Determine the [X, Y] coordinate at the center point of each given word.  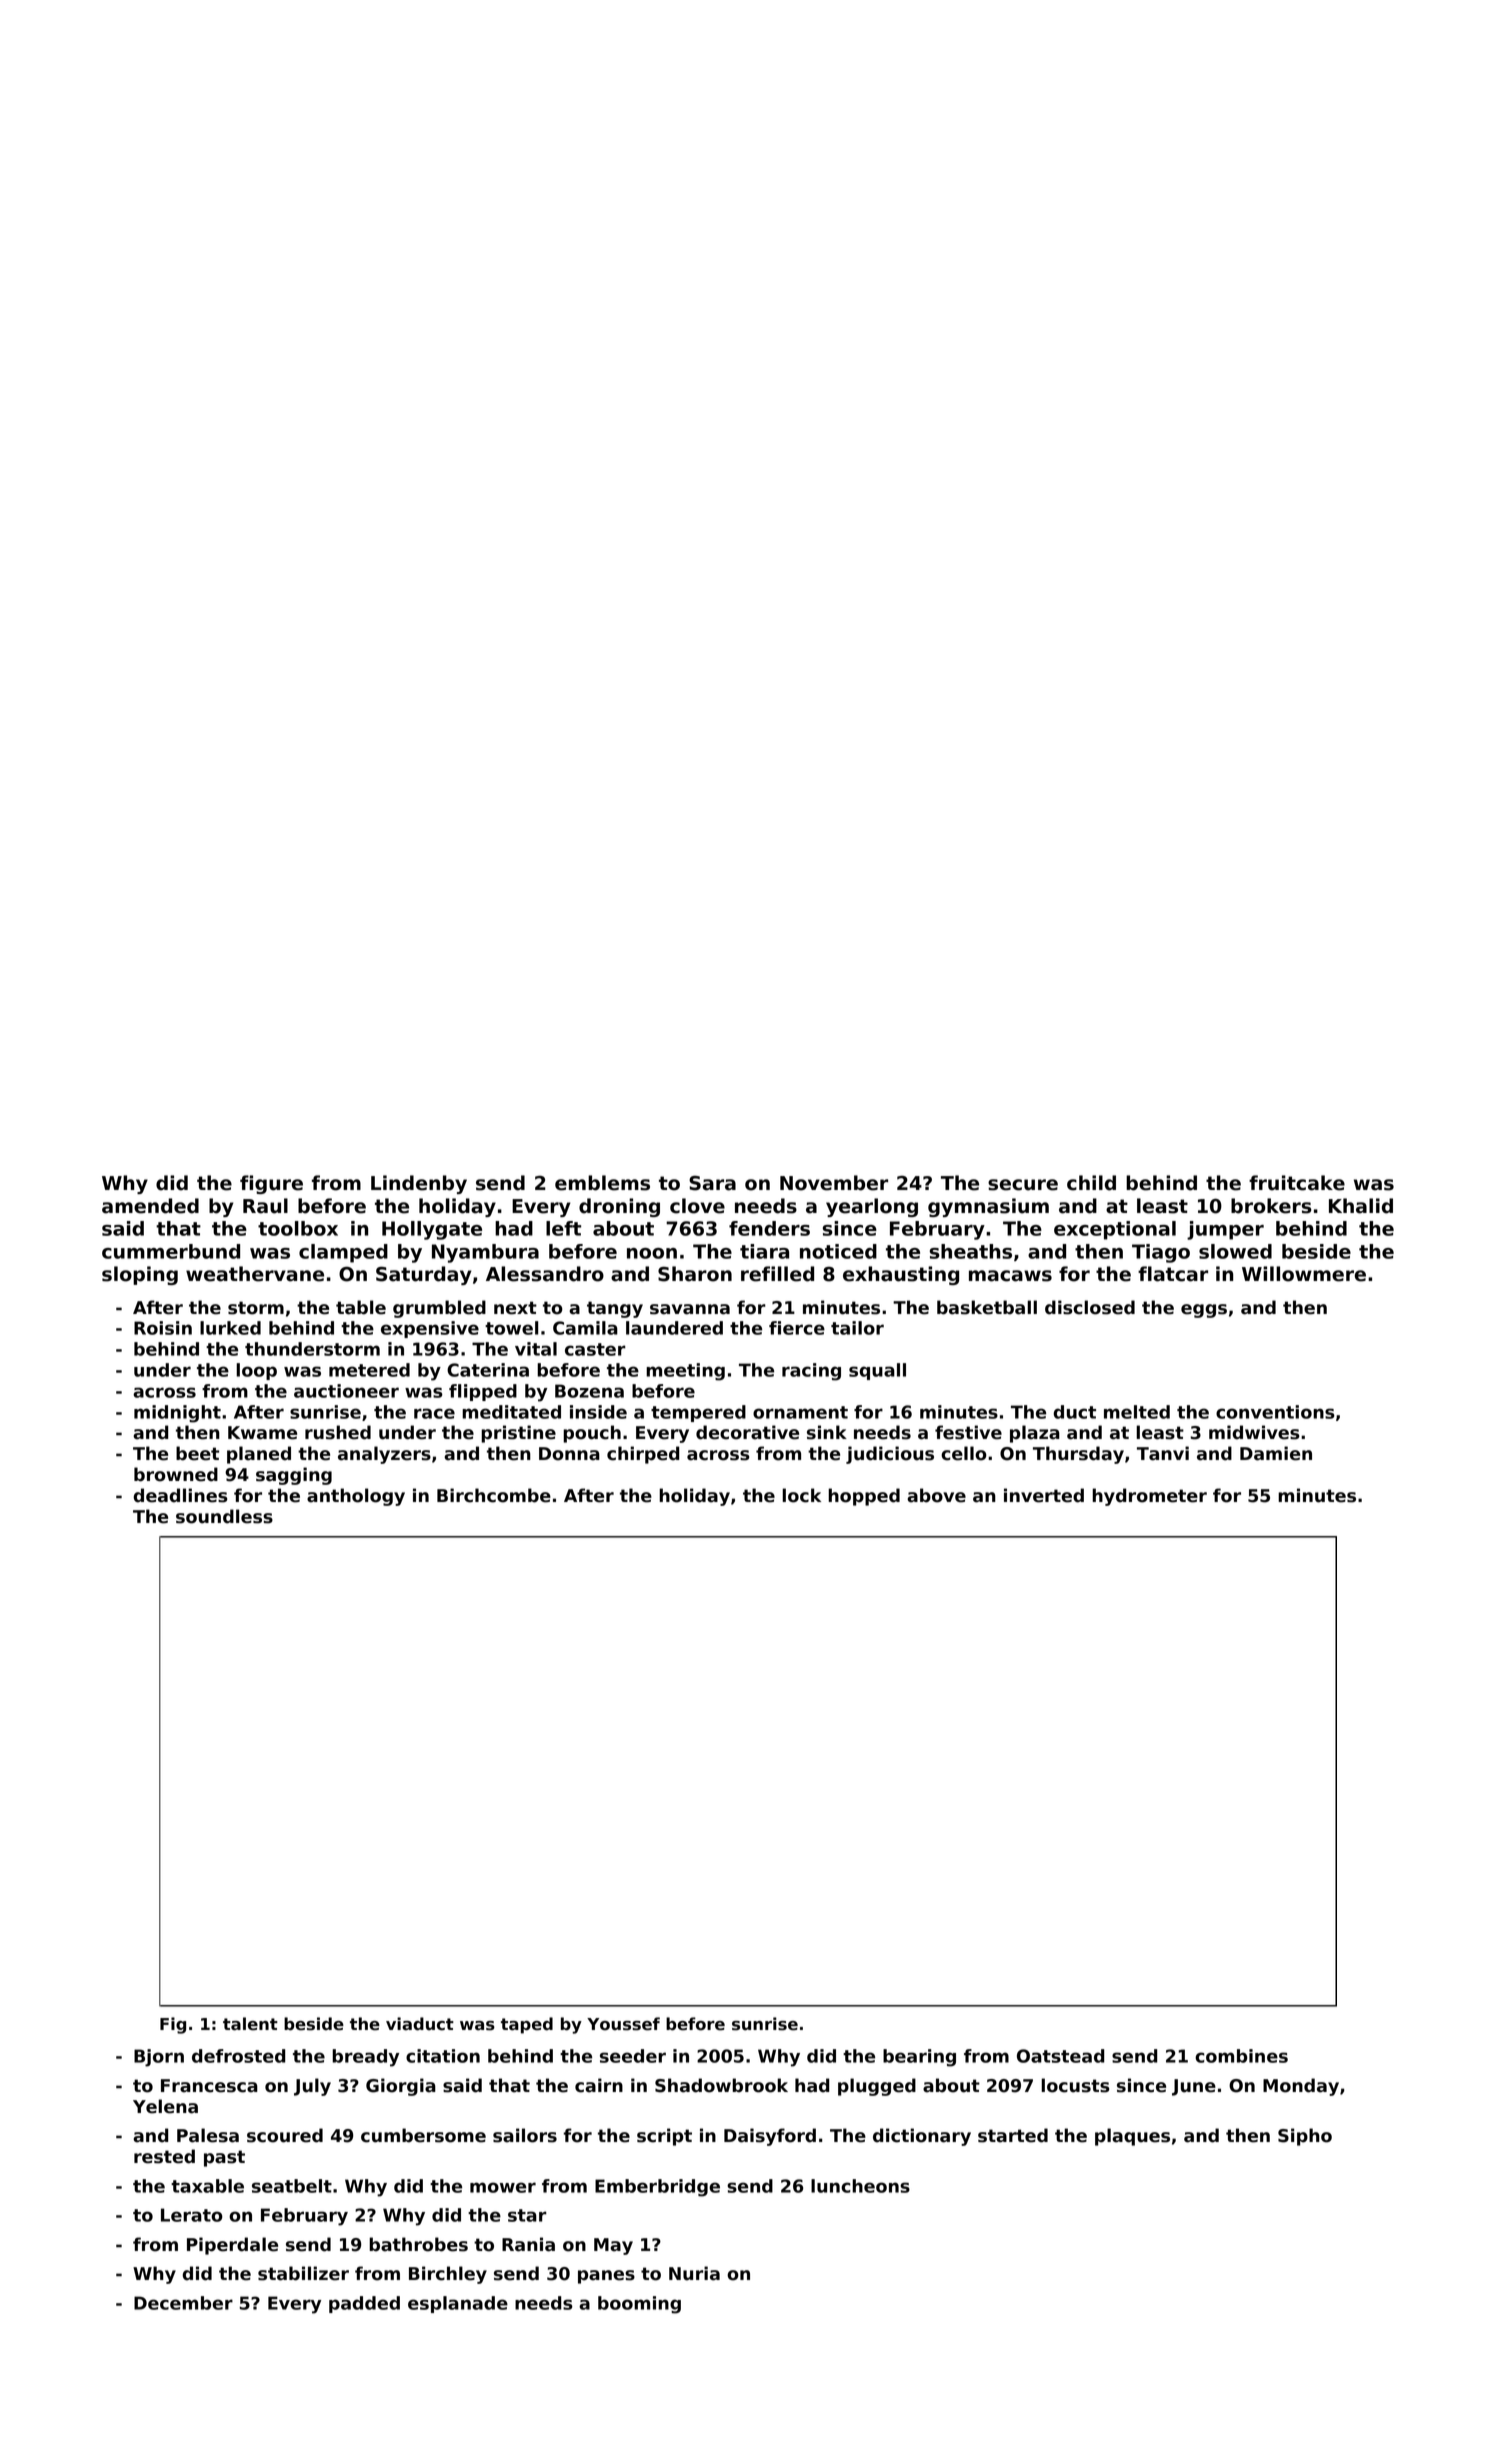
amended [150, 1206]
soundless [224, 1516]
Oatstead [1061, 2056]
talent [250, 2024]
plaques [1132, 2137]
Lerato [192, 2215]
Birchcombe [494, 1495]
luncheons [860, 2186]
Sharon [695, 1274]
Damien [1276, 1453]
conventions [1275, 1412]
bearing [919, 2058]
